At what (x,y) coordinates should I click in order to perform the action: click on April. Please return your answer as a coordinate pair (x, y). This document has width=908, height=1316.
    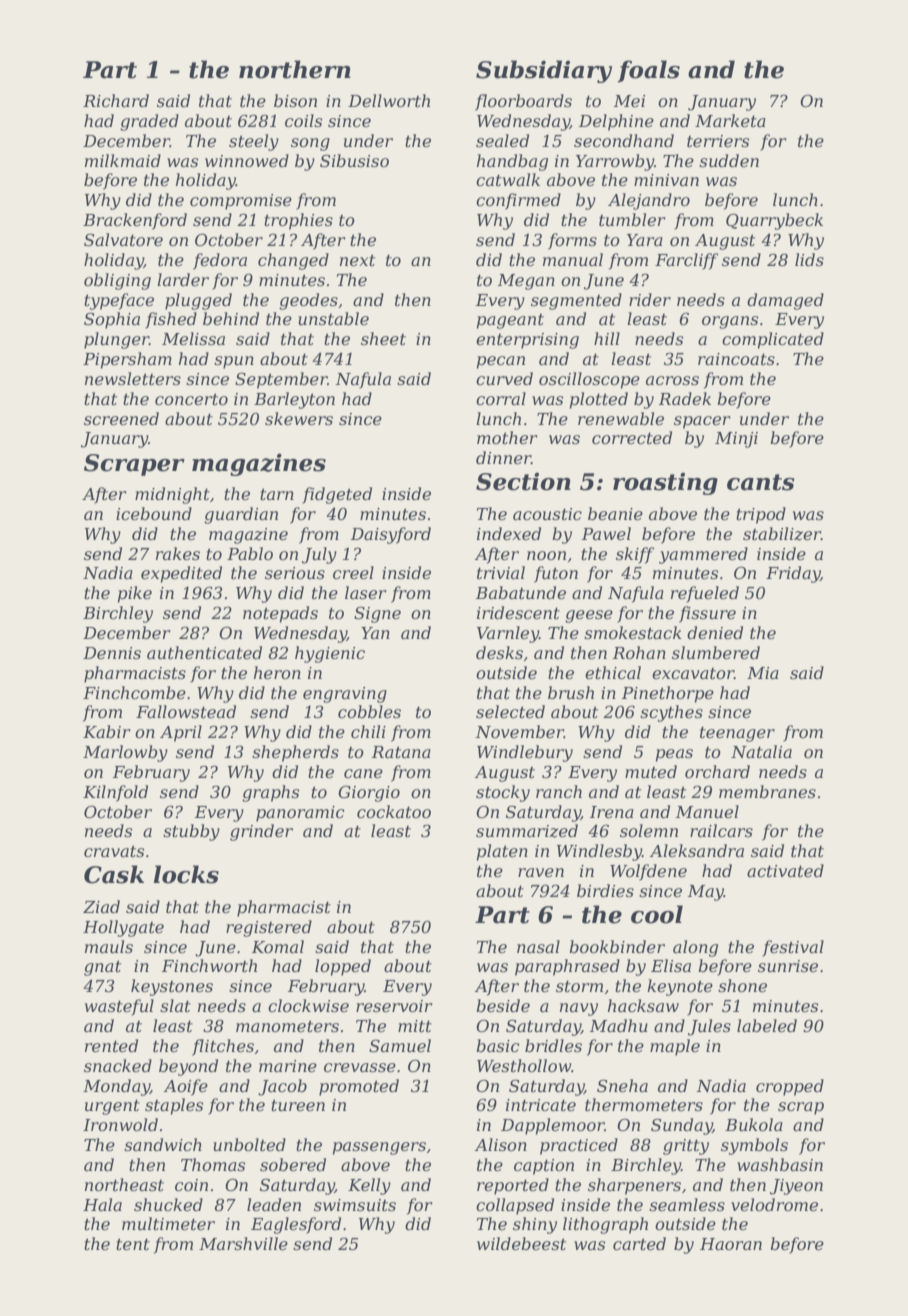
    Looking at the image, I should click on (181, 733).
